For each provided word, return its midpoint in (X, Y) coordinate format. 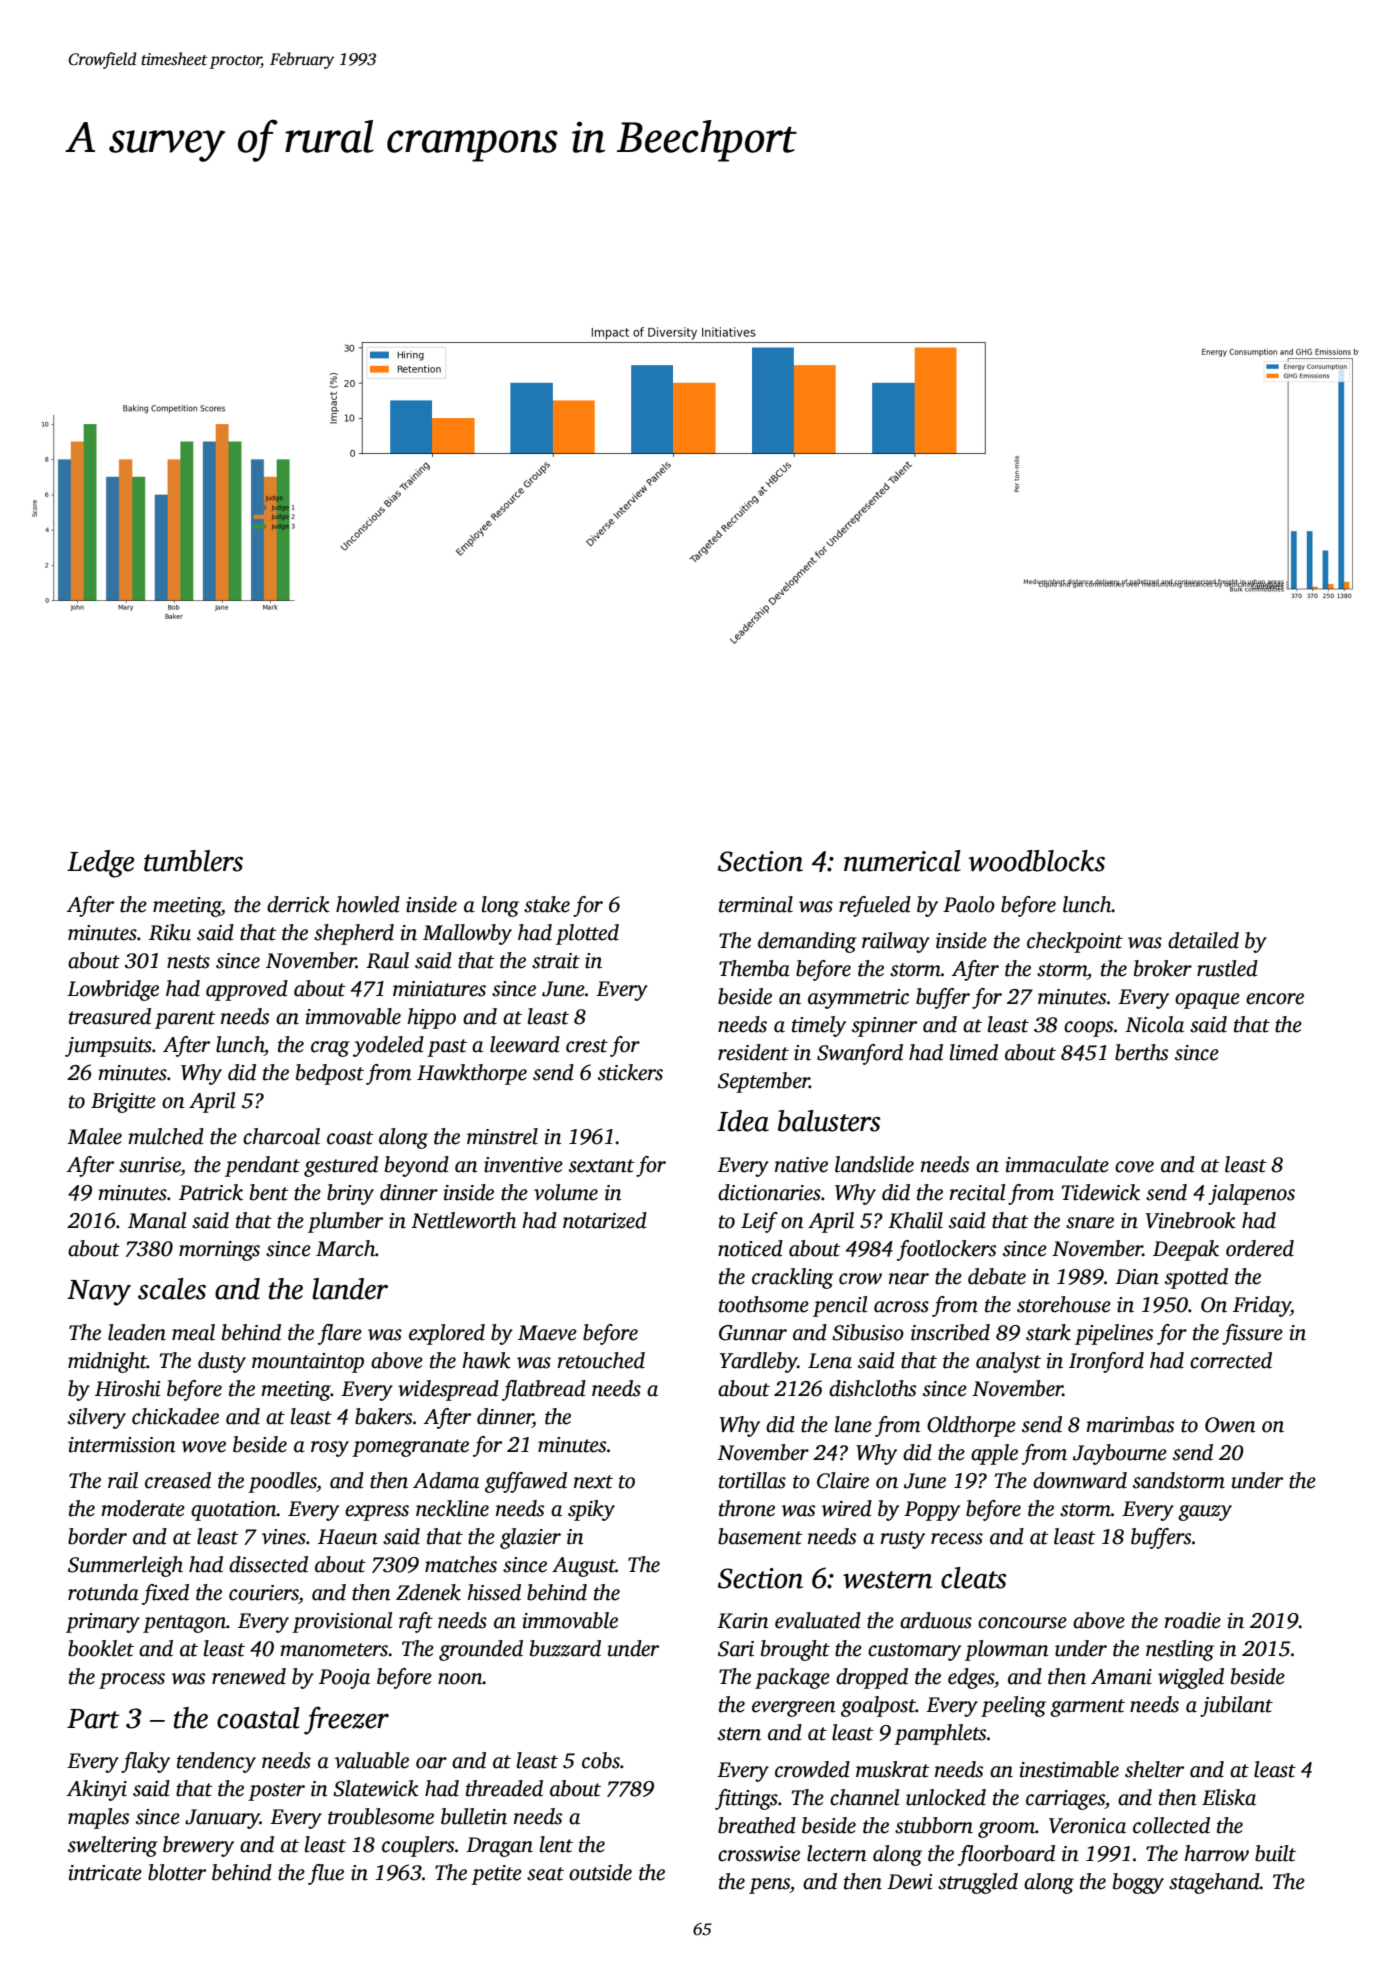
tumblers (193, 861)
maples (98, 1818)
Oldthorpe (971, 1426)
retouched (601, 1360)
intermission (122, 1445)
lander (350, 1289)
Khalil (915, 1220)
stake (547, 904)
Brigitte (123, 1103)
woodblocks (1037, 861)
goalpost (878, 1706)
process (132, 1681)
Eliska (1229, 1797)
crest (587, 1046)
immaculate (1057, 1164)
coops (1088, 1029)
